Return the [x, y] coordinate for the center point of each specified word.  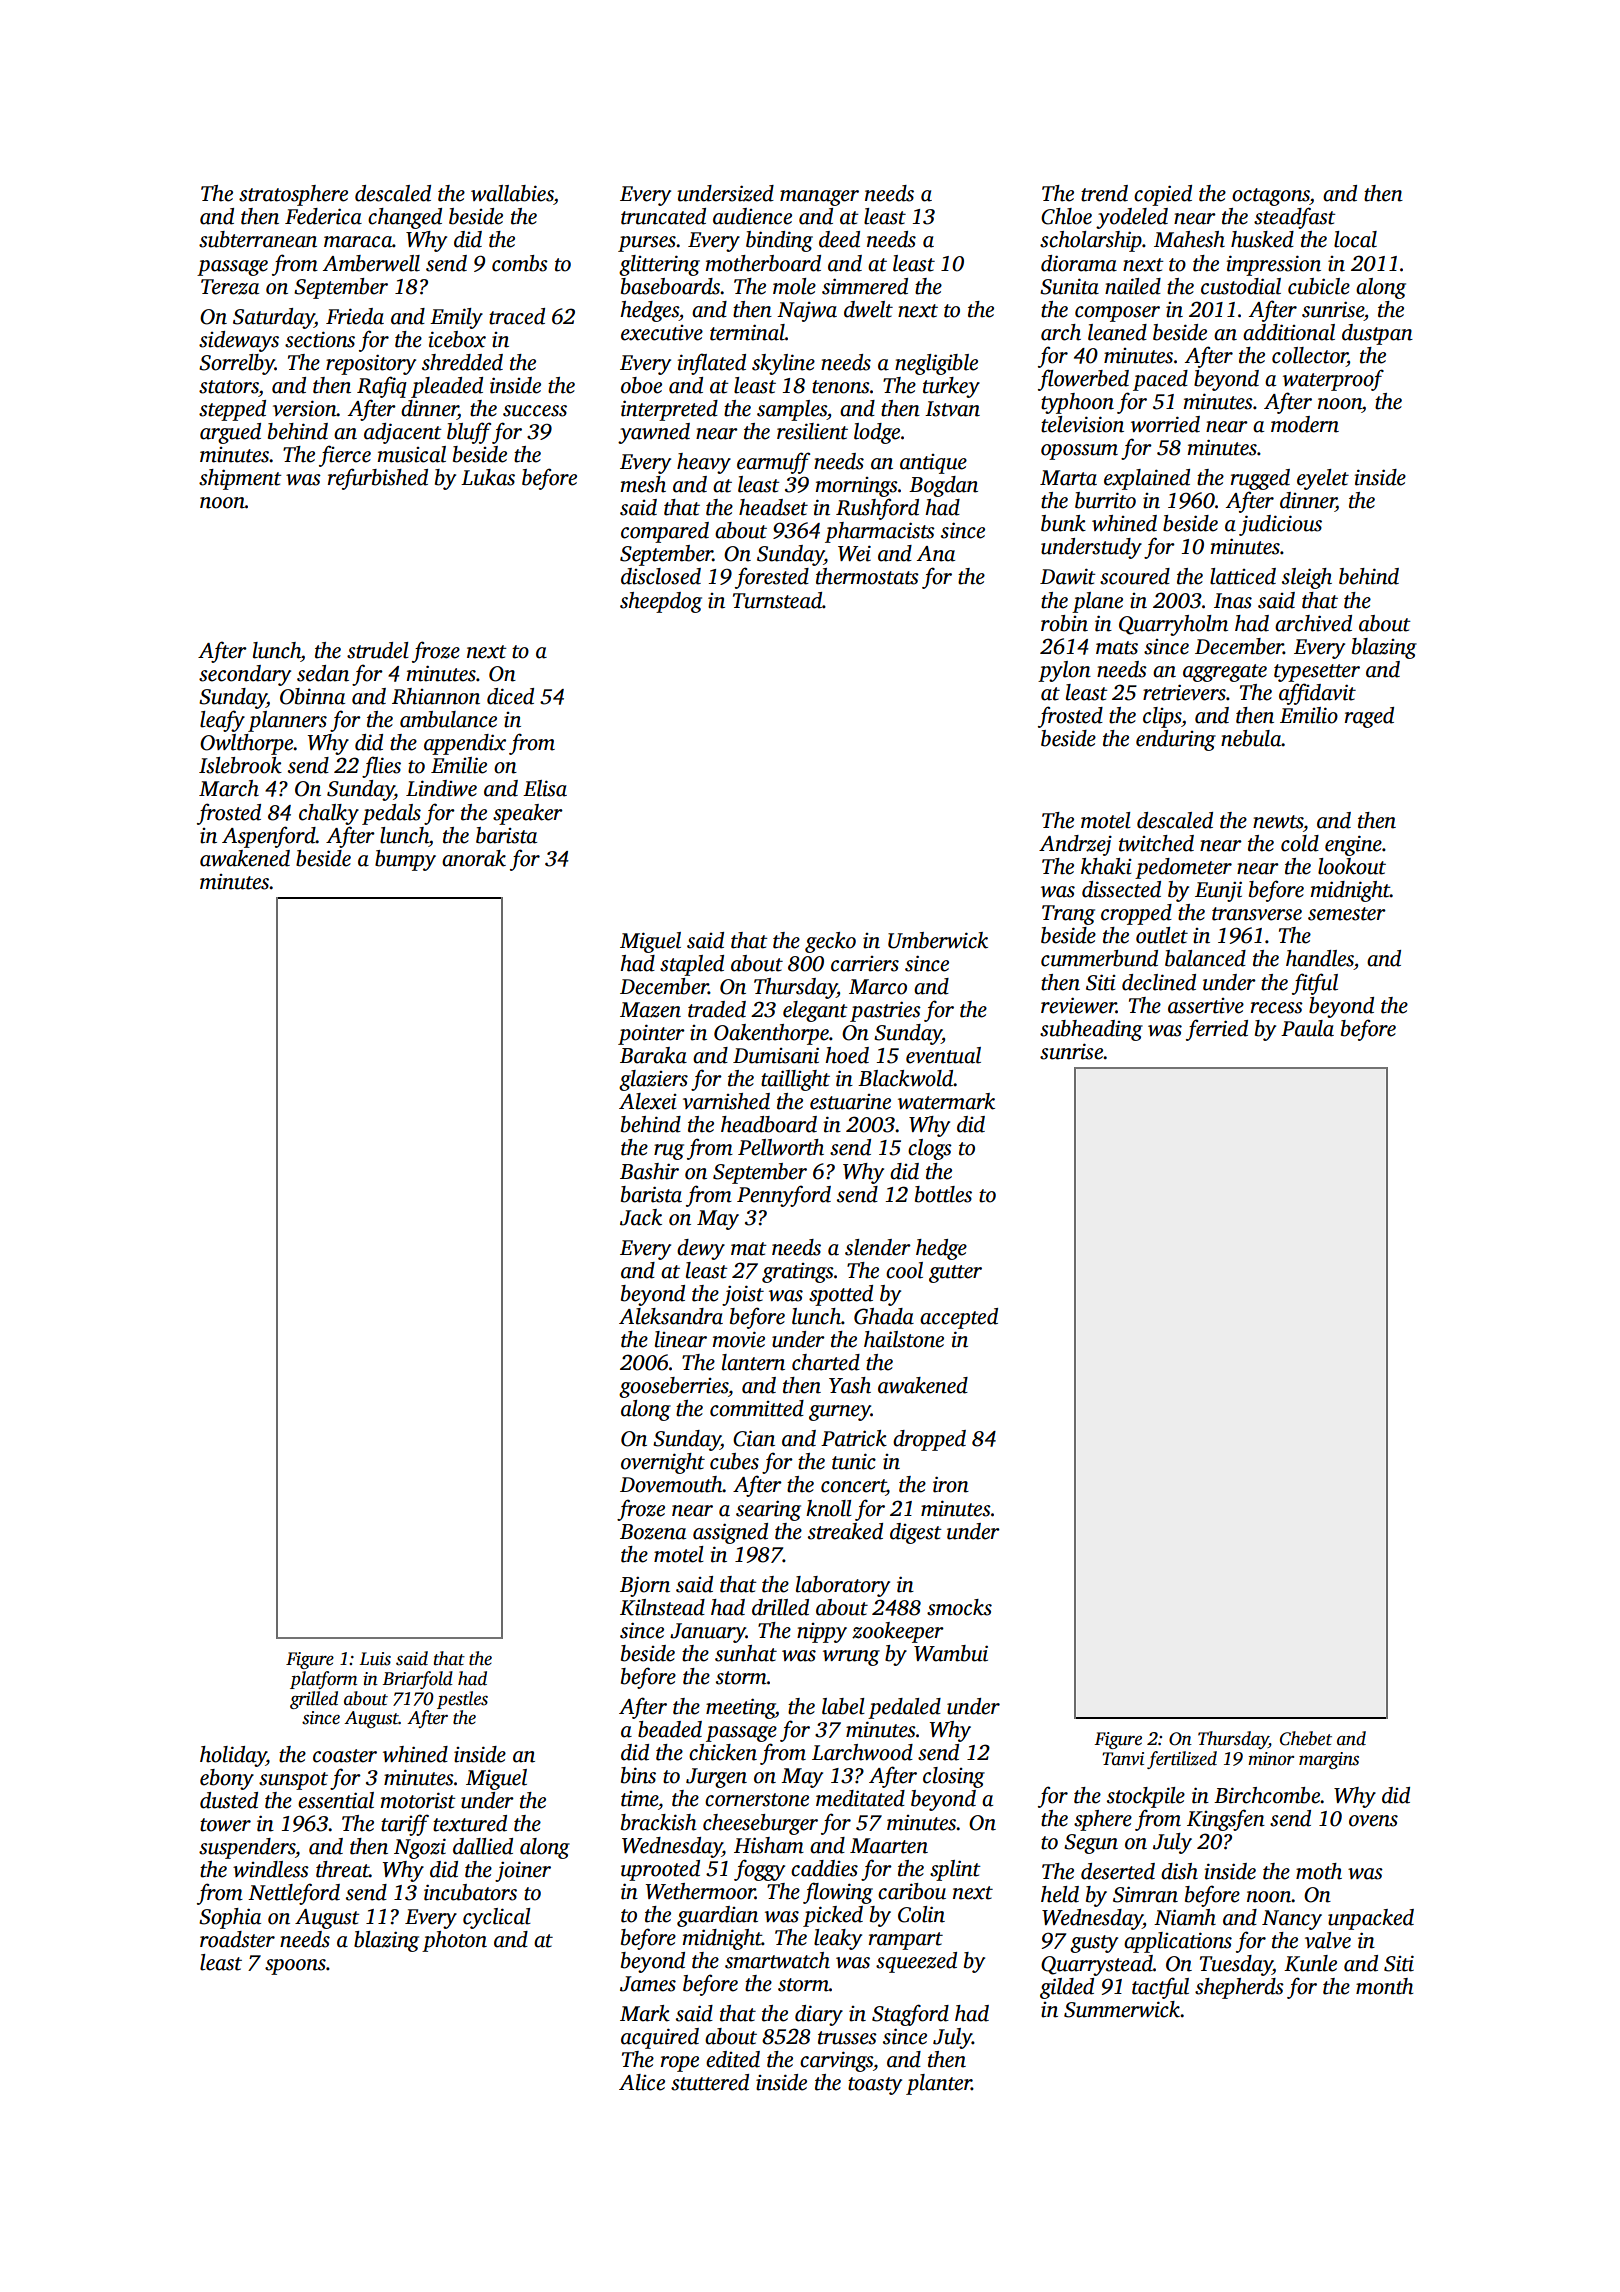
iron [951, 1484]
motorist [418, 1800]
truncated [663, 216]
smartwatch [777, 1960]
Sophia [230, 1918]
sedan [323, 673]
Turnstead [777, 600]
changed [405, 218]
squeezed [916, 1962]
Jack [641, 1217]
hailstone [904, 1339]
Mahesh [1189, 239]
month [1384, 1986]
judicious [1280, 525]
